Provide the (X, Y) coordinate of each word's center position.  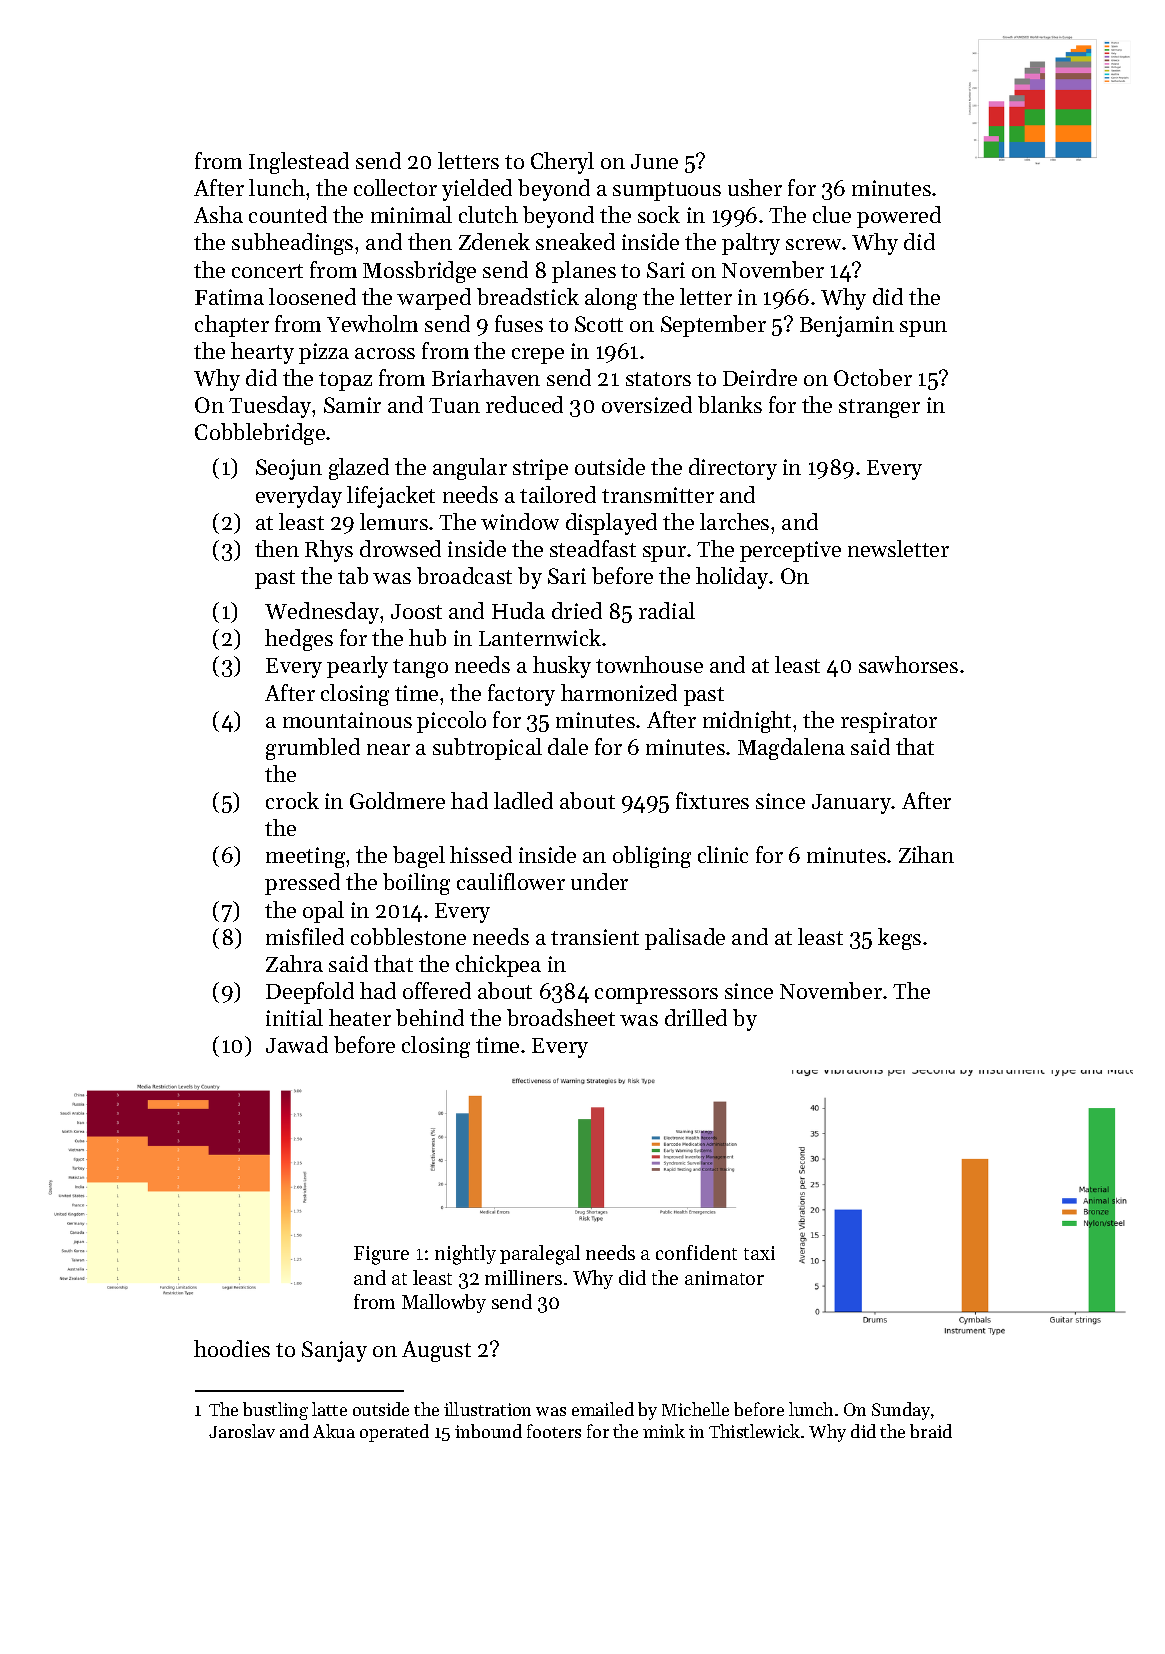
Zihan (926, 854)
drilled (696, 1017)
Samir (352, 405)
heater (360, 1017)
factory (521, 695)
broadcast (464, 575)
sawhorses (908, 664)
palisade (685, 939)
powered (899, 217)
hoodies (232, 1348)
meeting (305, 857)
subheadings (292, 244)
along (611, 299)
